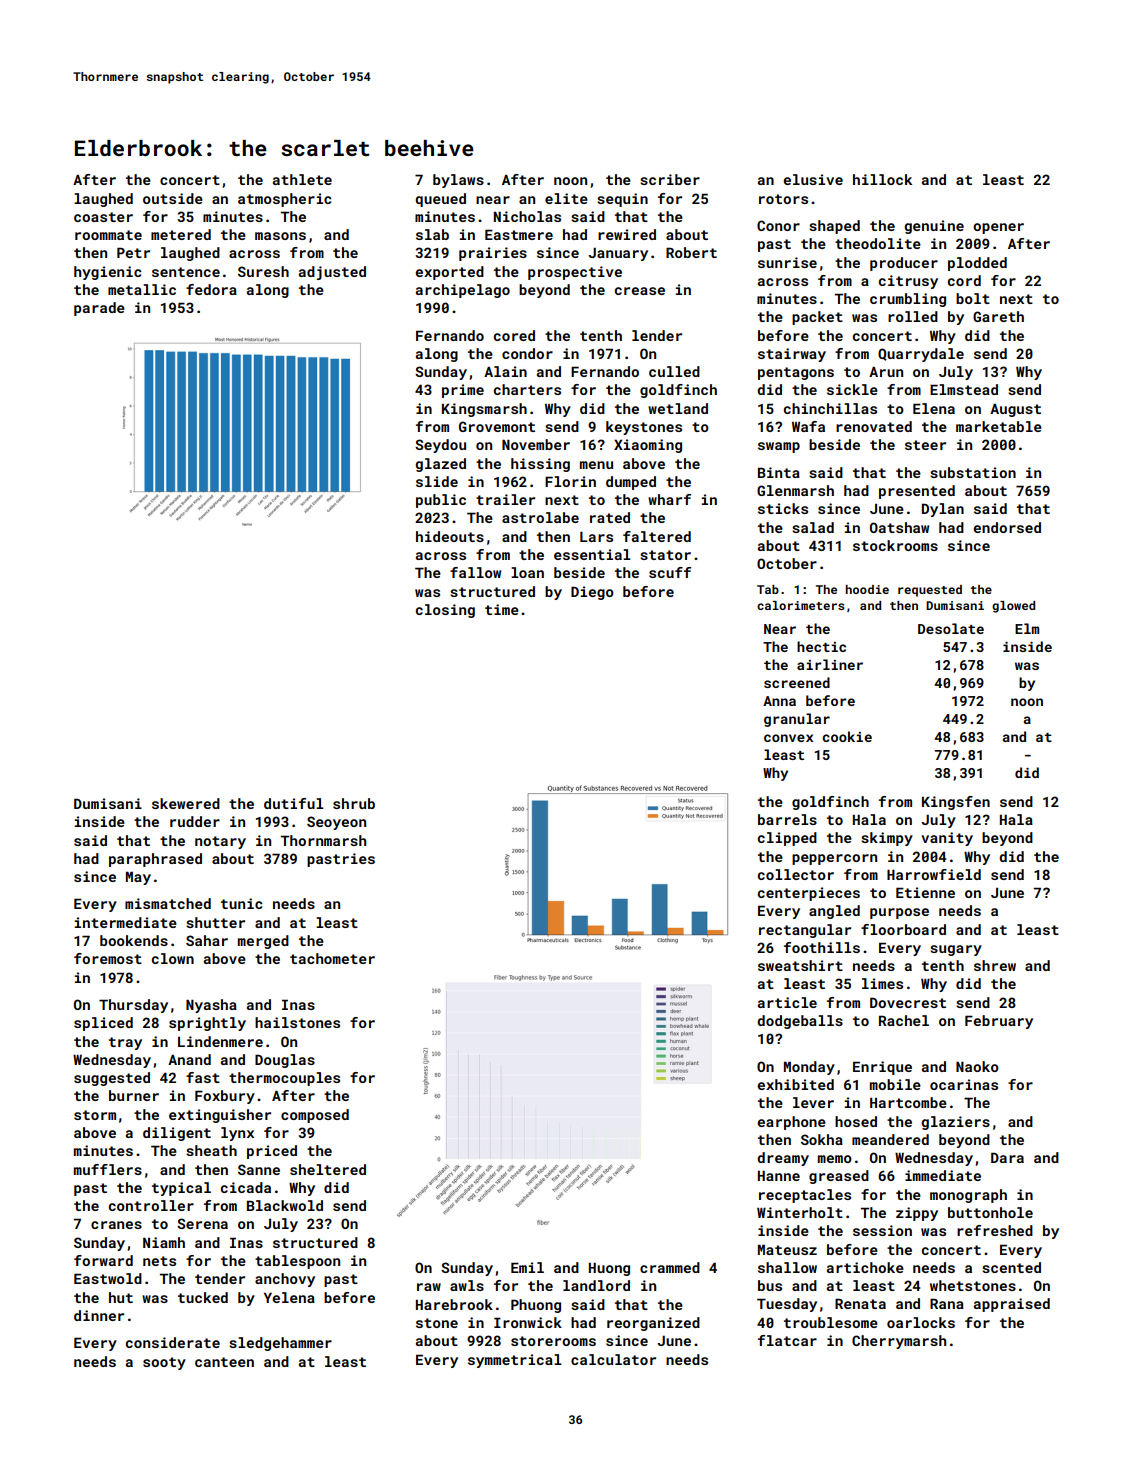 This document has height=1471, width=1137. Describe the element at coordinates (164, 1363) in the document. I see `sooty` at that location.
